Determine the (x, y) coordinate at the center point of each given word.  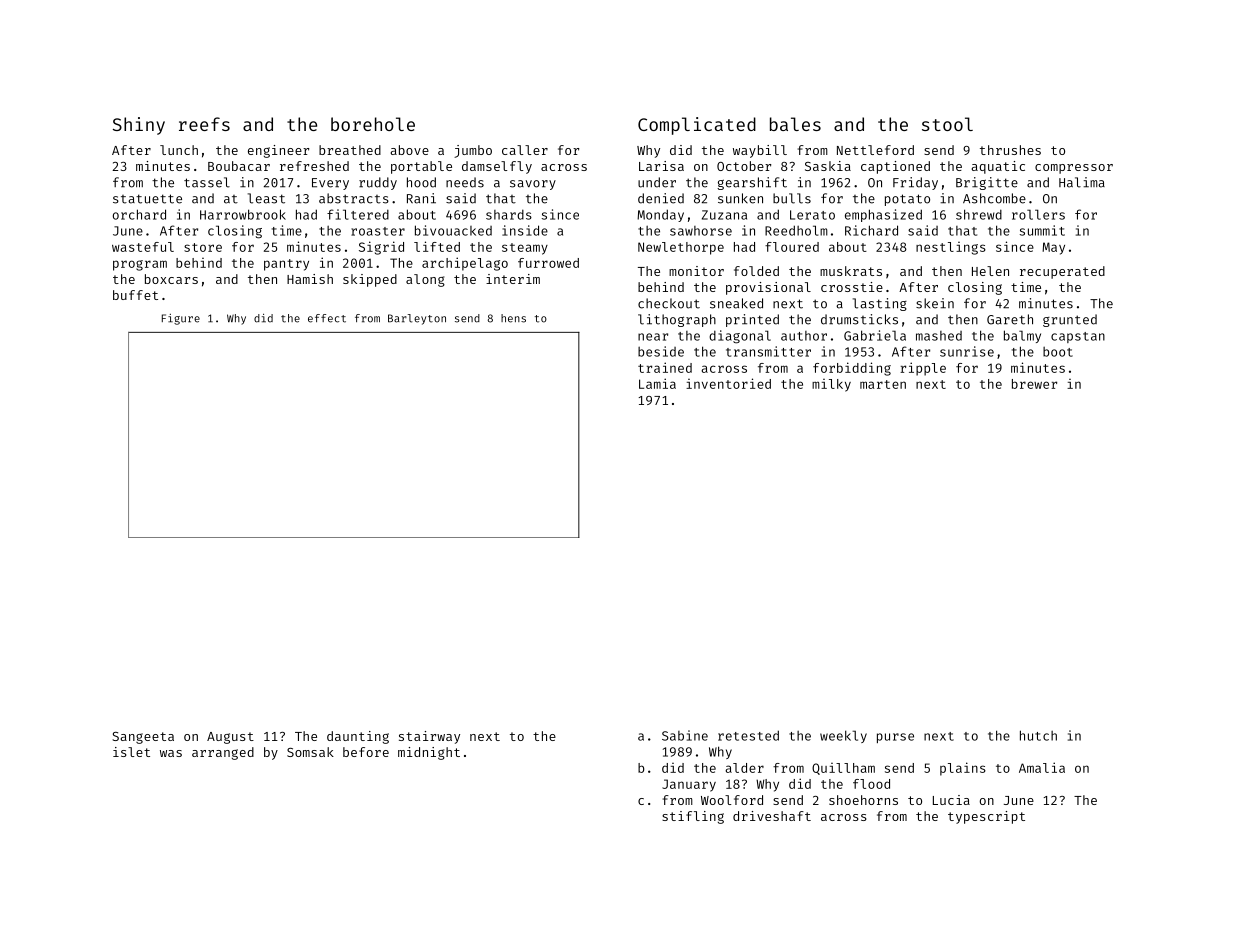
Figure (181, 319)
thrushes (1010, 150)
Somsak (310, 752)
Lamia (657, 383)
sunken (740, 198)
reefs (204, 124)
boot (1058, 352)
